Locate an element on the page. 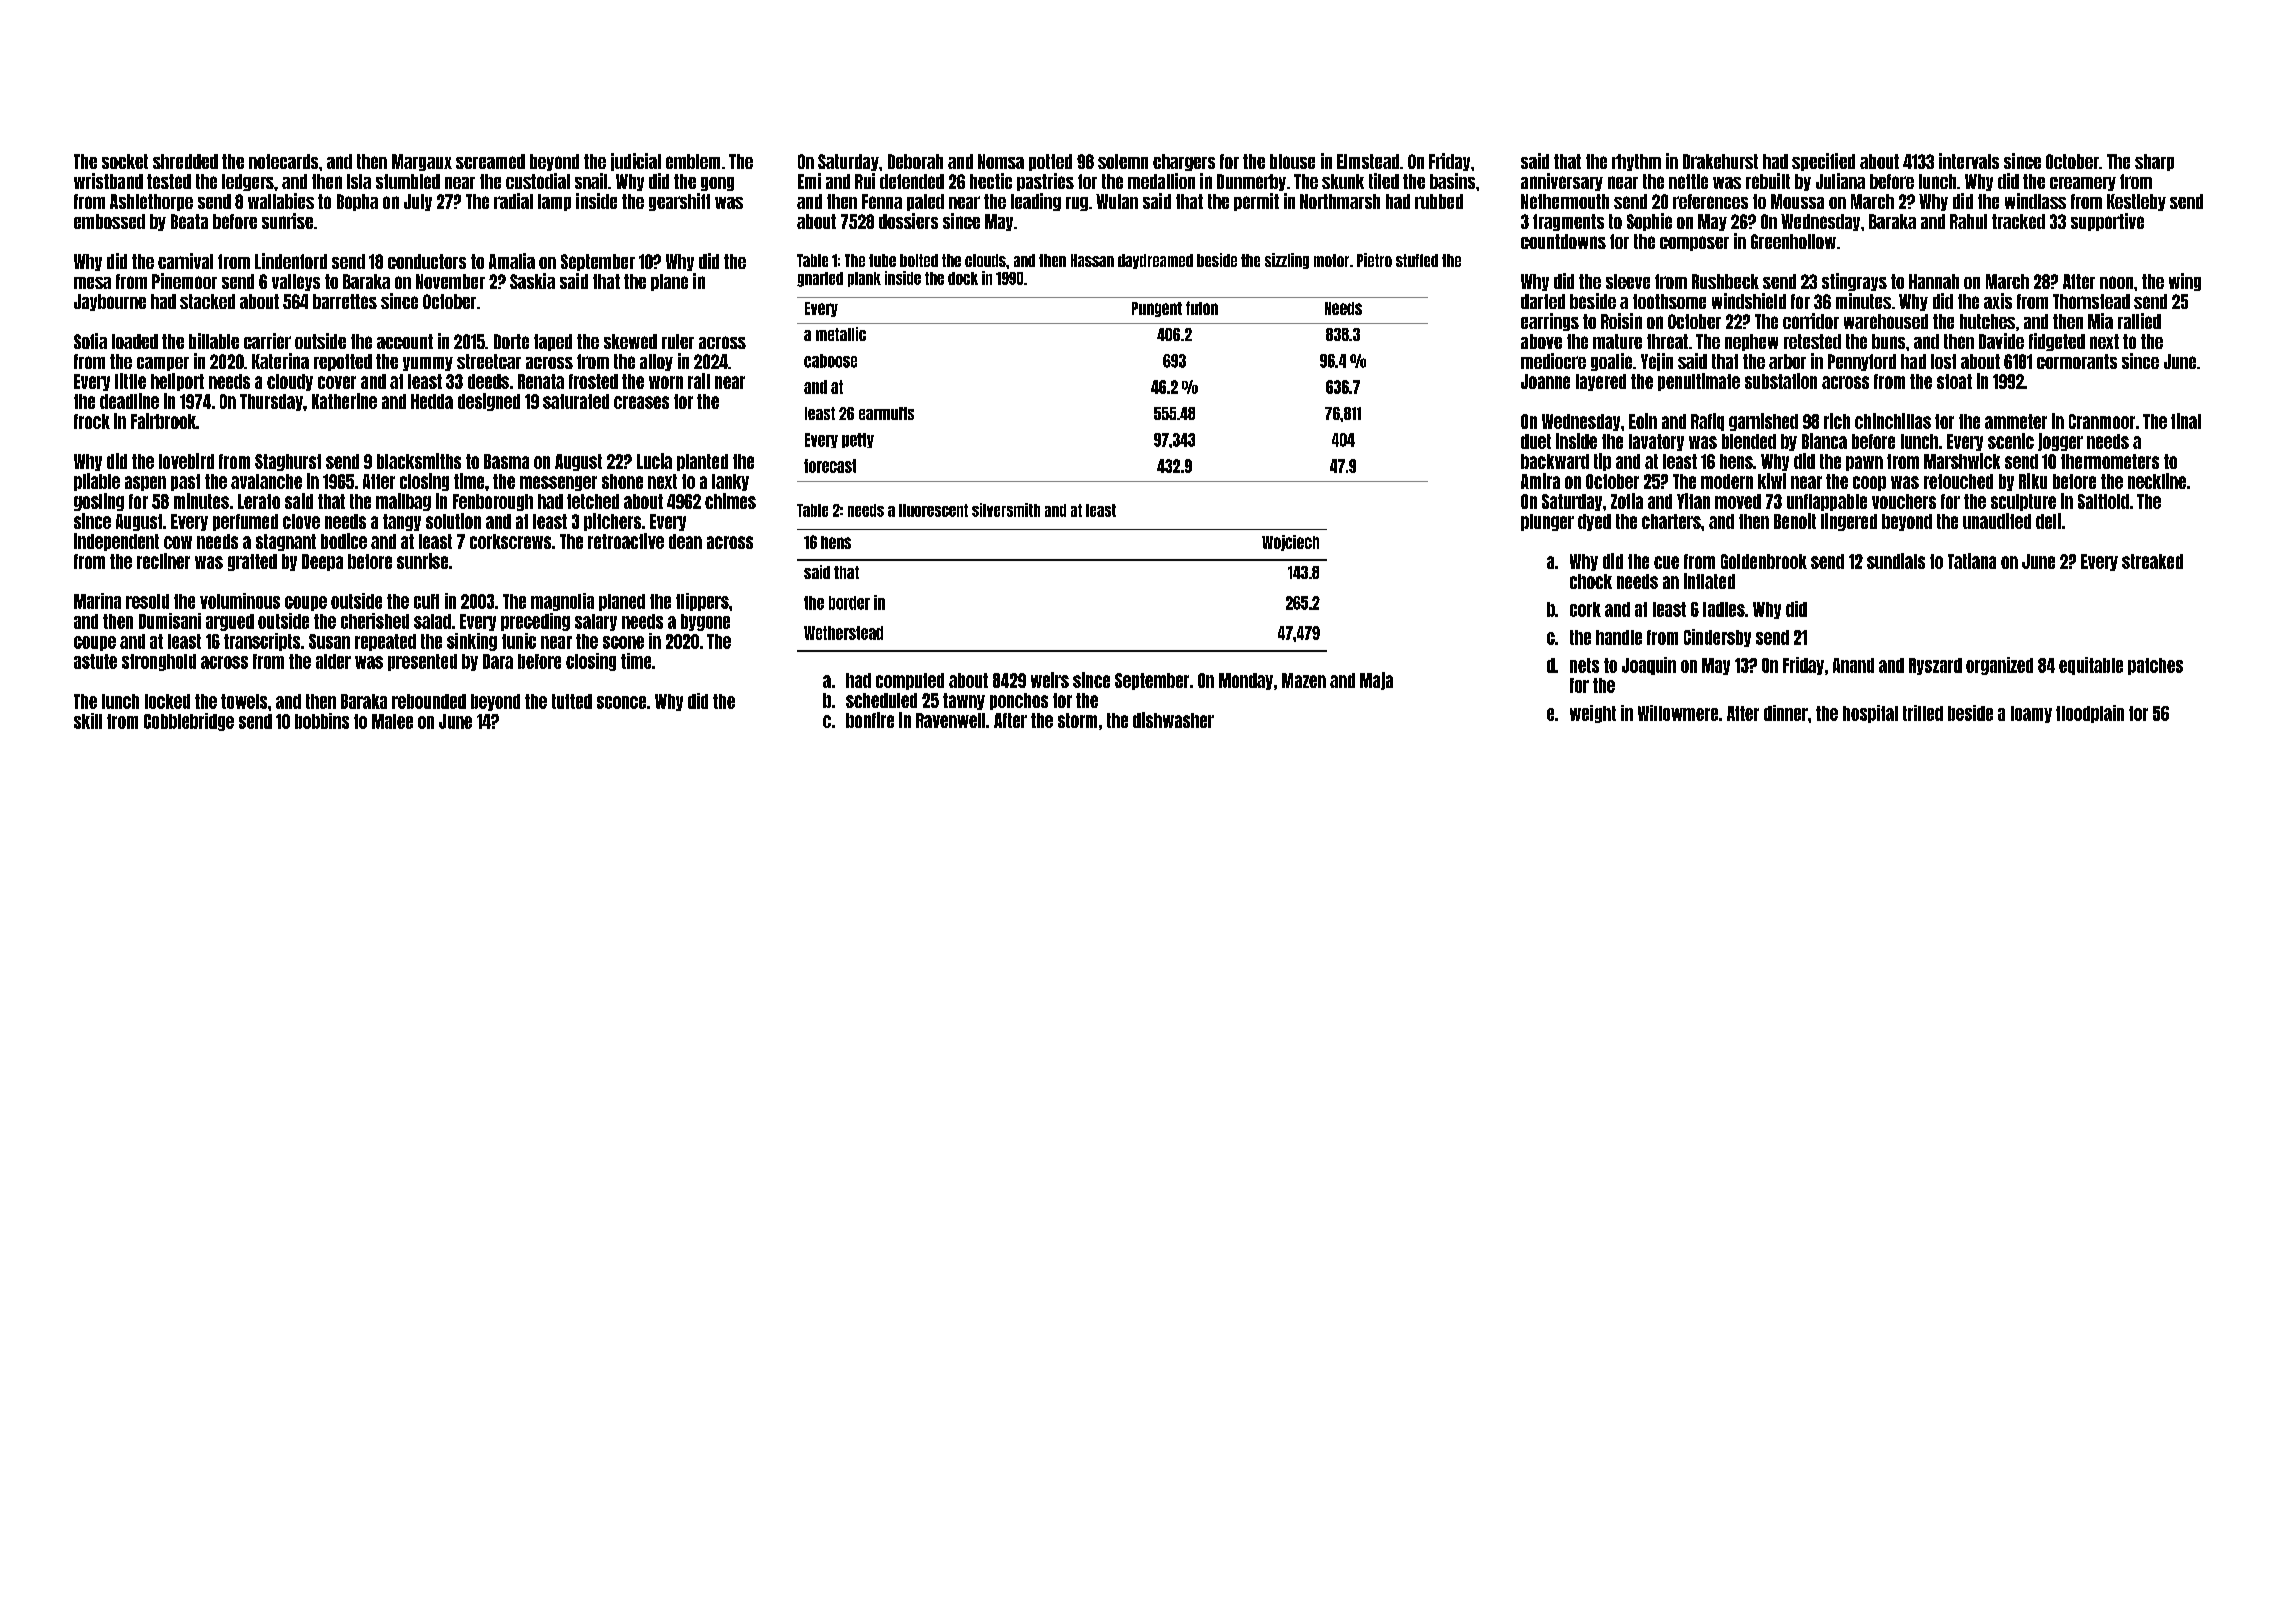  Deborah is located at coordinates (915, 161).
